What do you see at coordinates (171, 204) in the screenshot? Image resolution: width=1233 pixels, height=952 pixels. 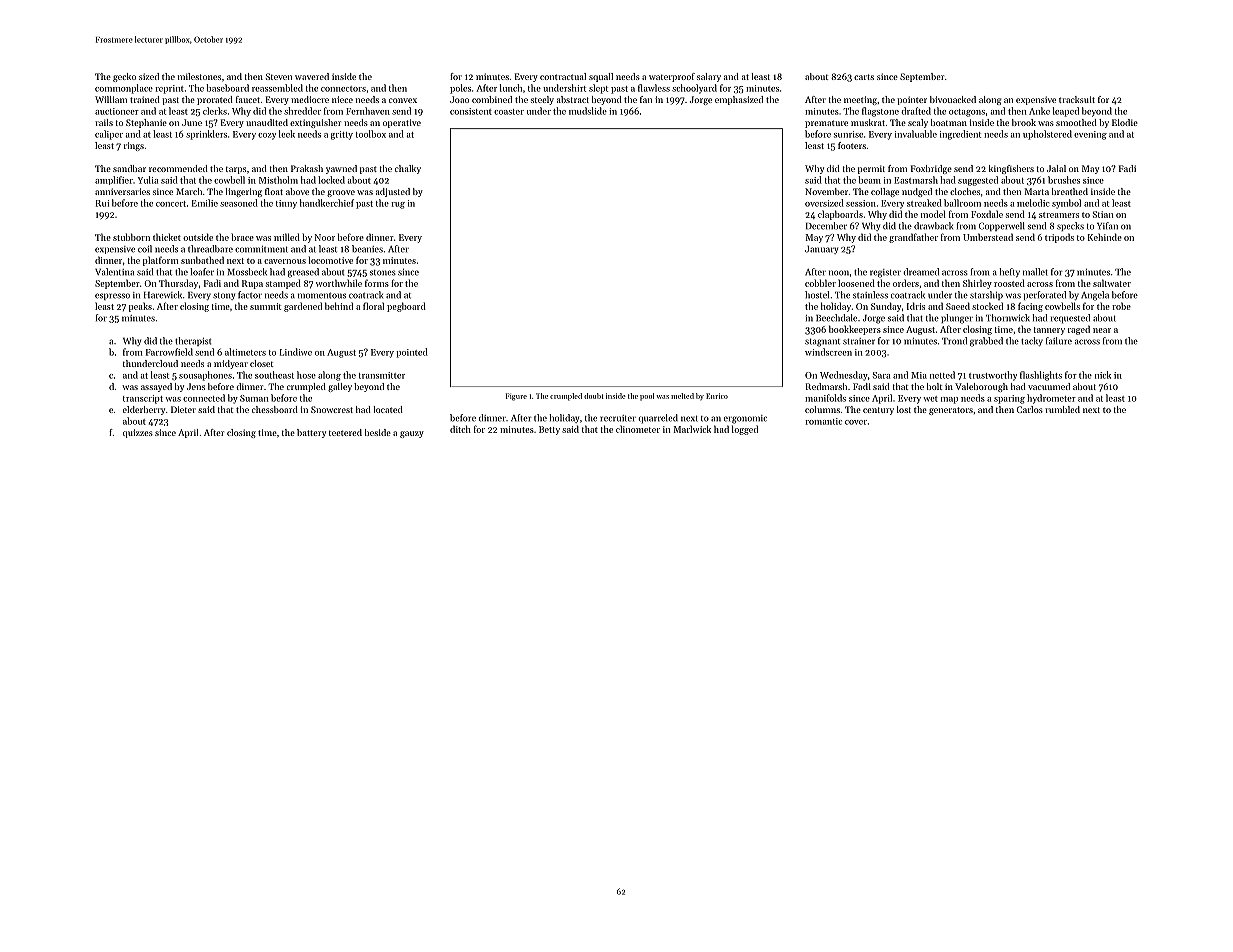 I see `concert` at bounding box center [171, 204].
